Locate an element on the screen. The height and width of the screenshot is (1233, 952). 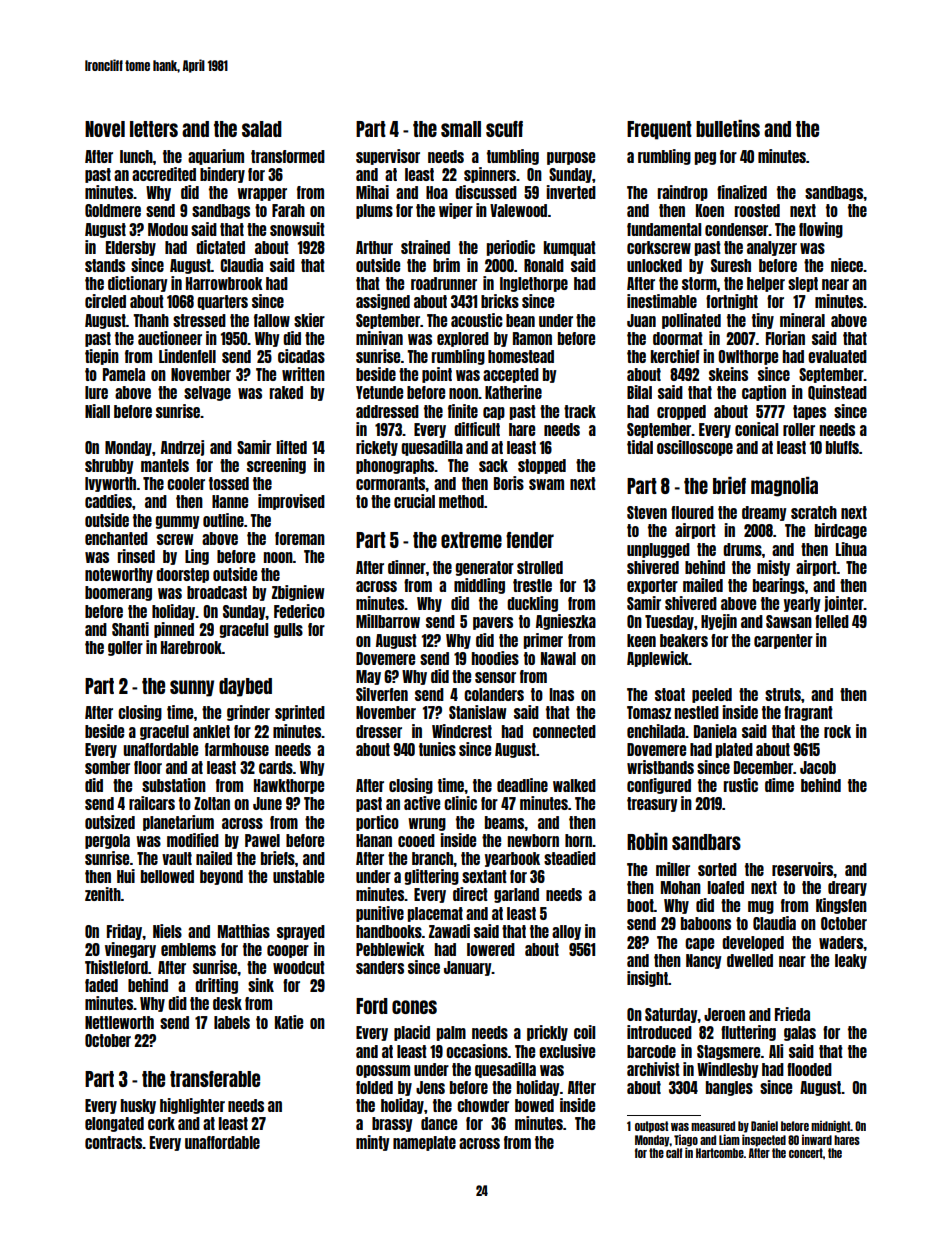
pergola is located at coordinates (107, 841).
